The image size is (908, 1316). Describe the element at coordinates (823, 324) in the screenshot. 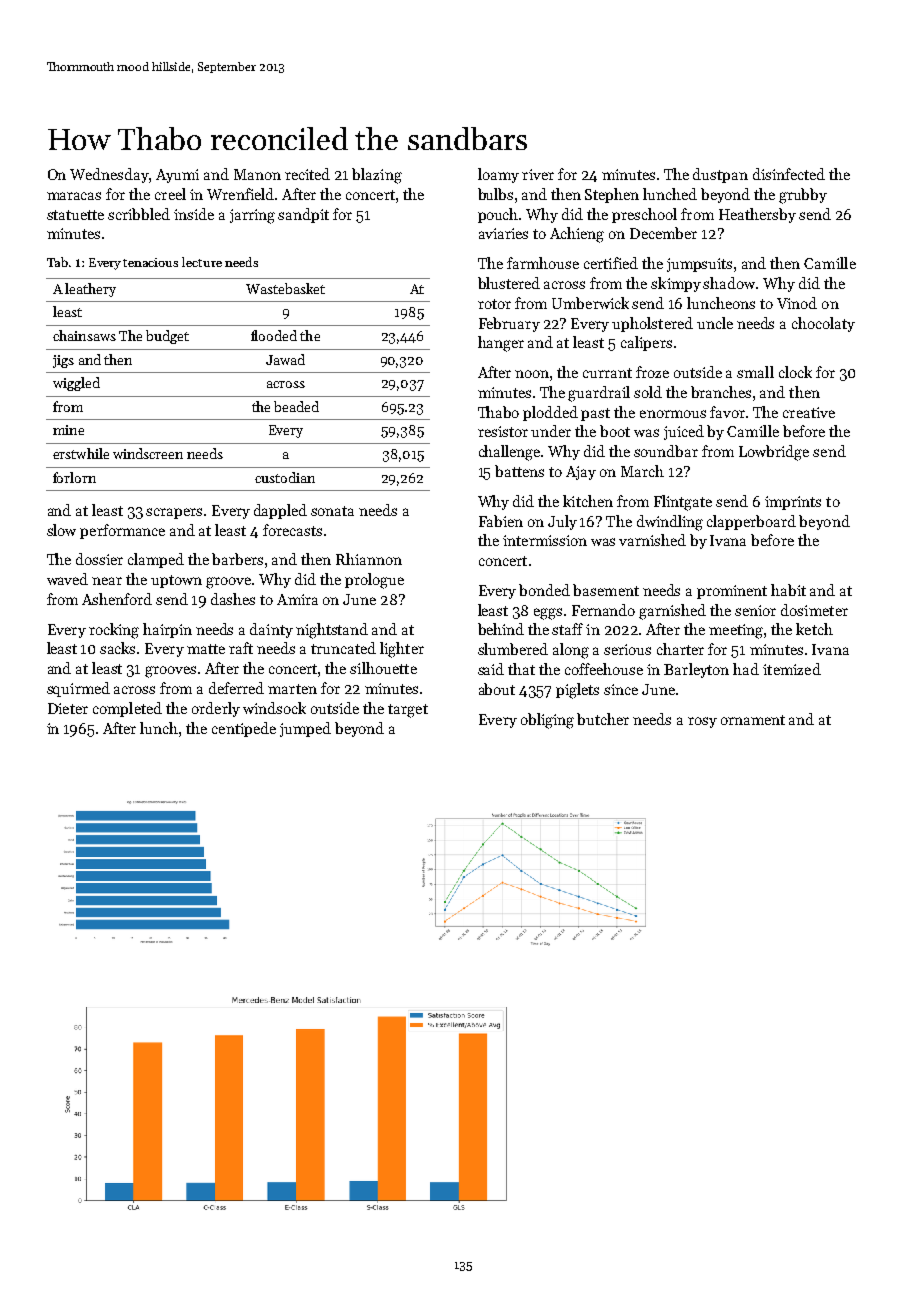

I see `chocolaty` at that location.
